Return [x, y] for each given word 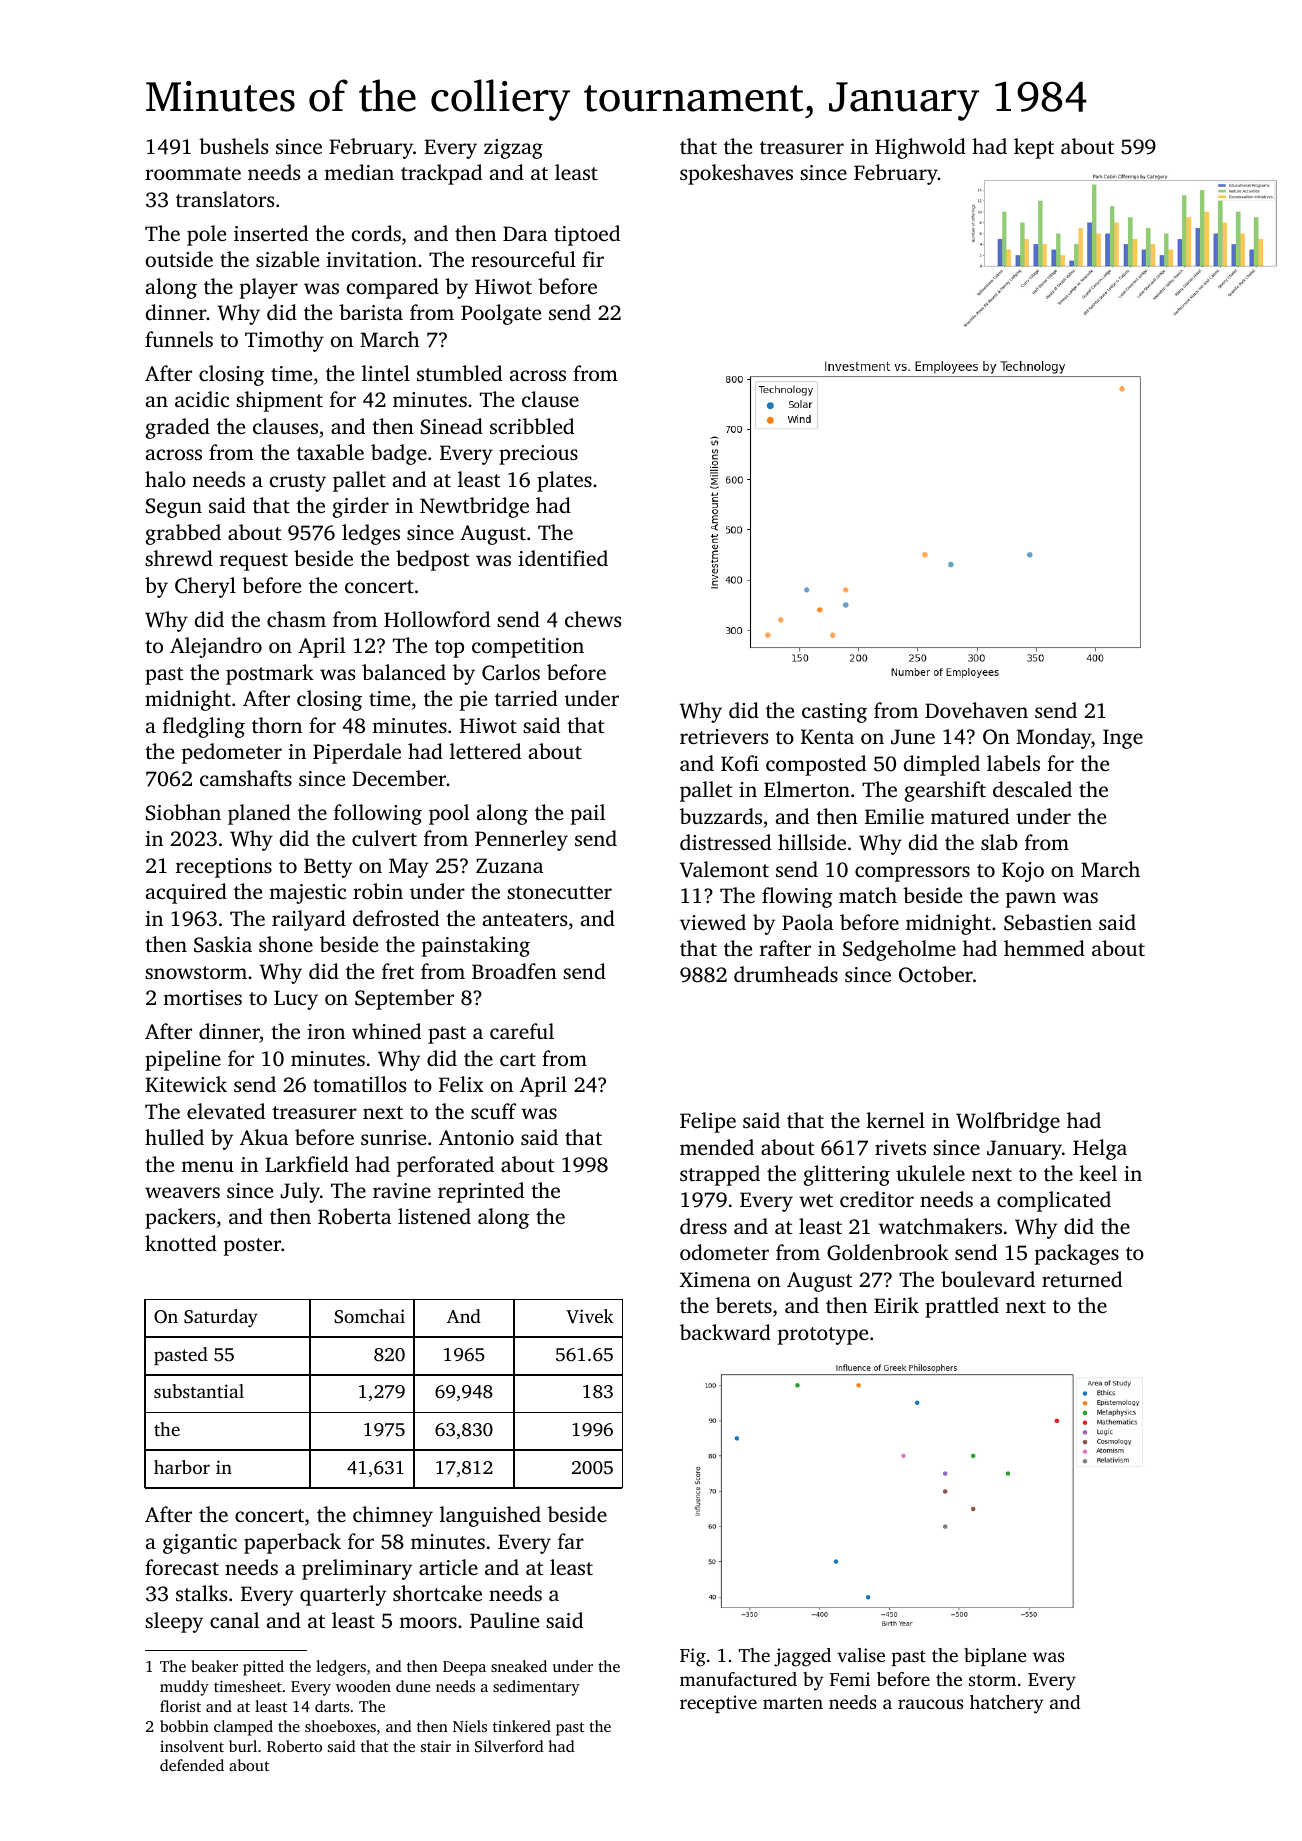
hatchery [1006, 1704]
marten [793, 1703]
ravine [402, 1190]
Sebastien [1048, 922]
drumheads [786, 974]
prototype [823, 1336]
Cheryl [205, 587]
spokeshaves [736, 174]
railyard [309, 920]
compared [393, 288]
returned [1082, 1279]
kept [1034, 148]
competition [528, 648]
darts [332, 1706]
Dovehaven [976, 710]
